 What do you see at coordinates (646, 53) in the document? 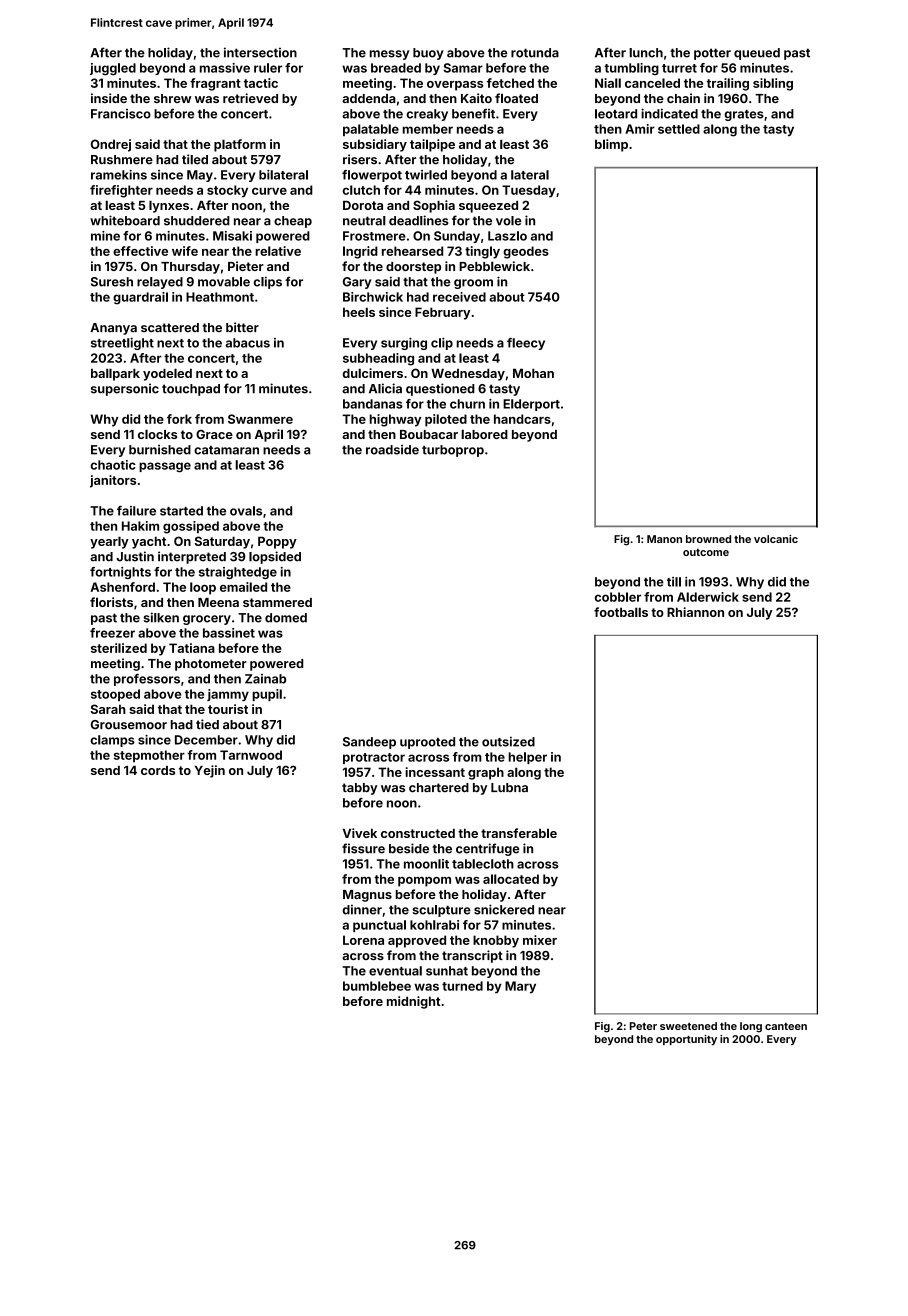
I see `lunch` at bounding box center [646, 53].
